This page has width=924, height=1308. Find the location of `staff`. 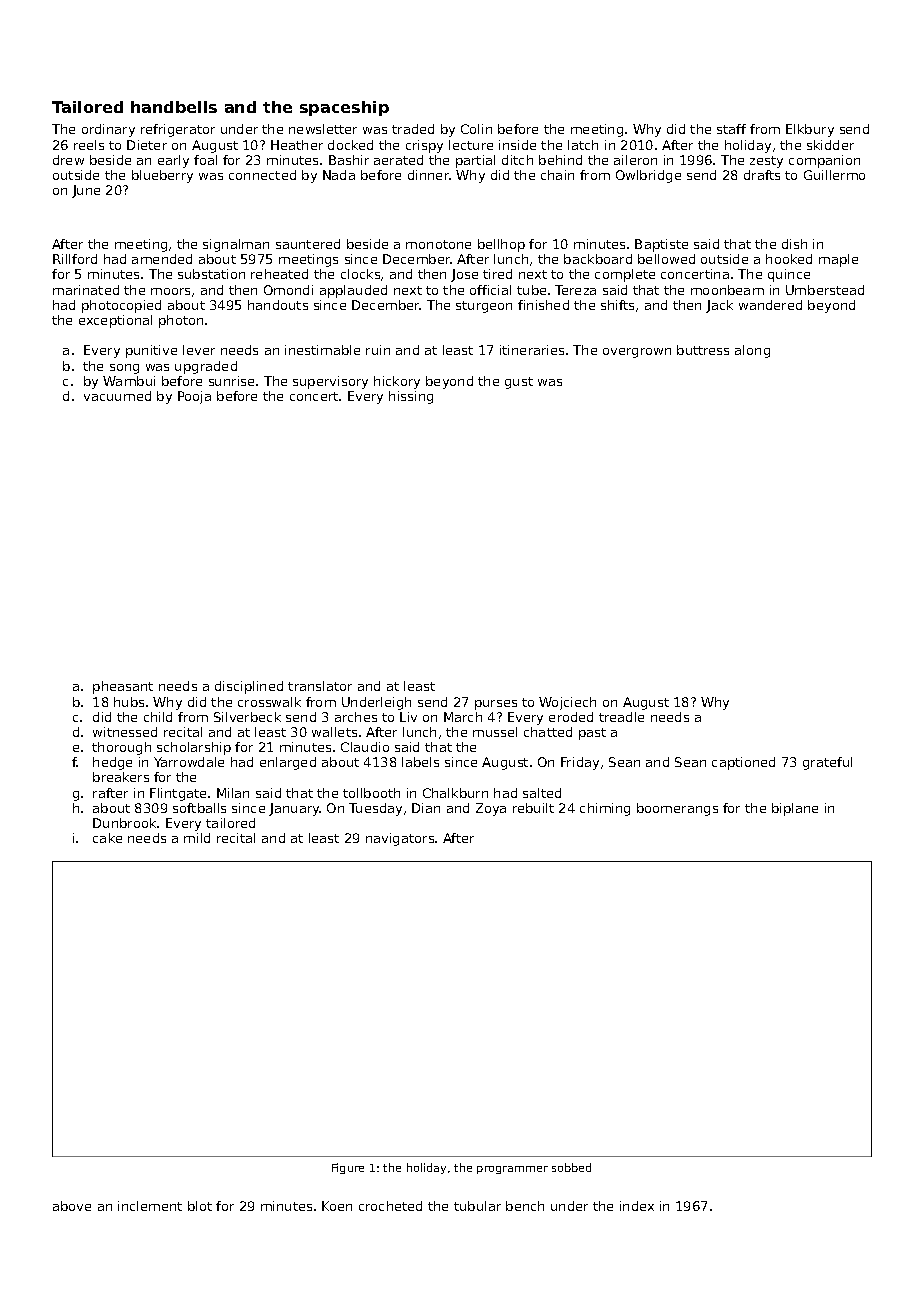

staff is located at coordinates (731, 129).
